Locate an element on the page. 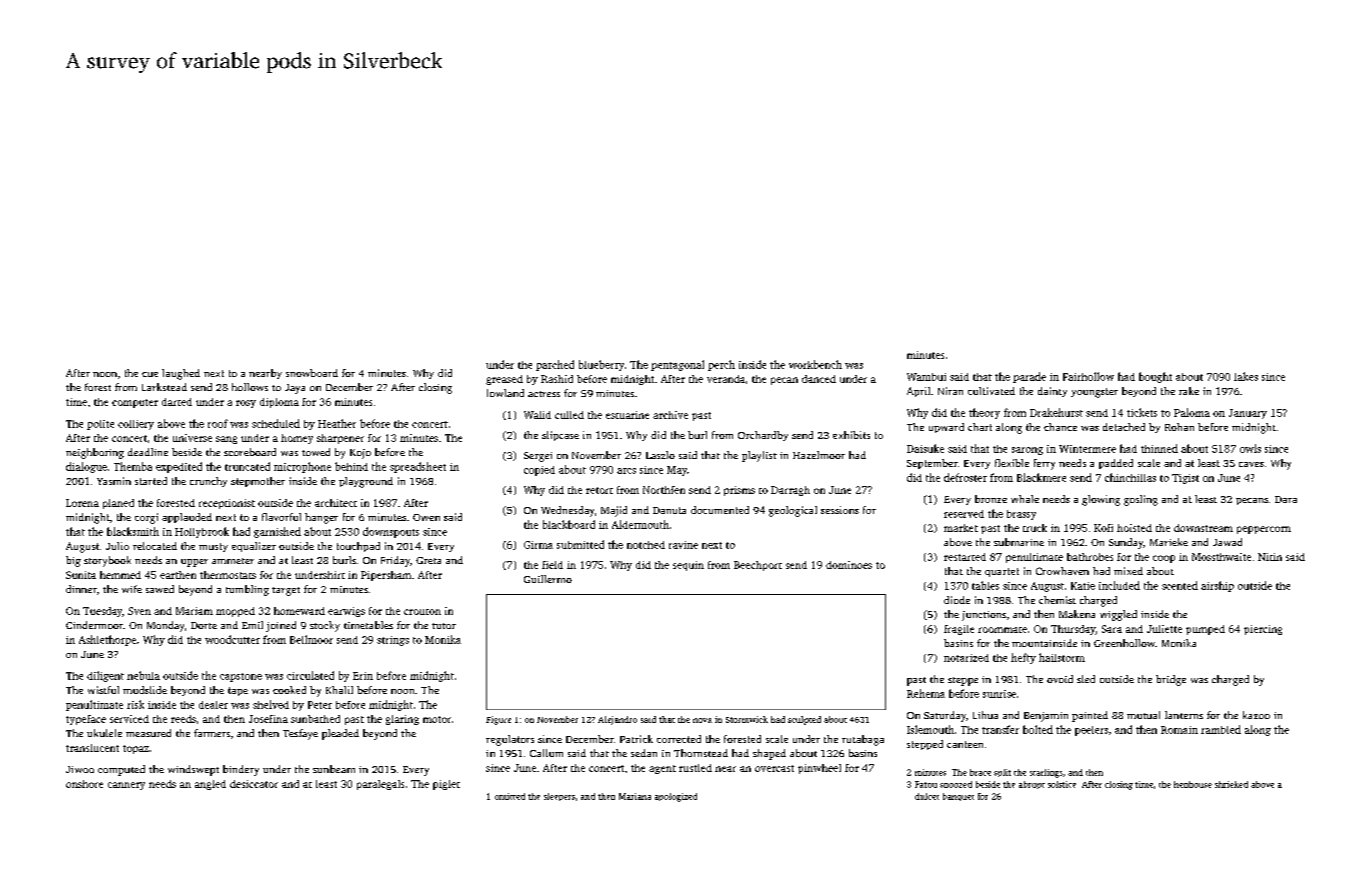 This document has height=887, width=1372. Tesfaye is located at coordinates (300, 734).
